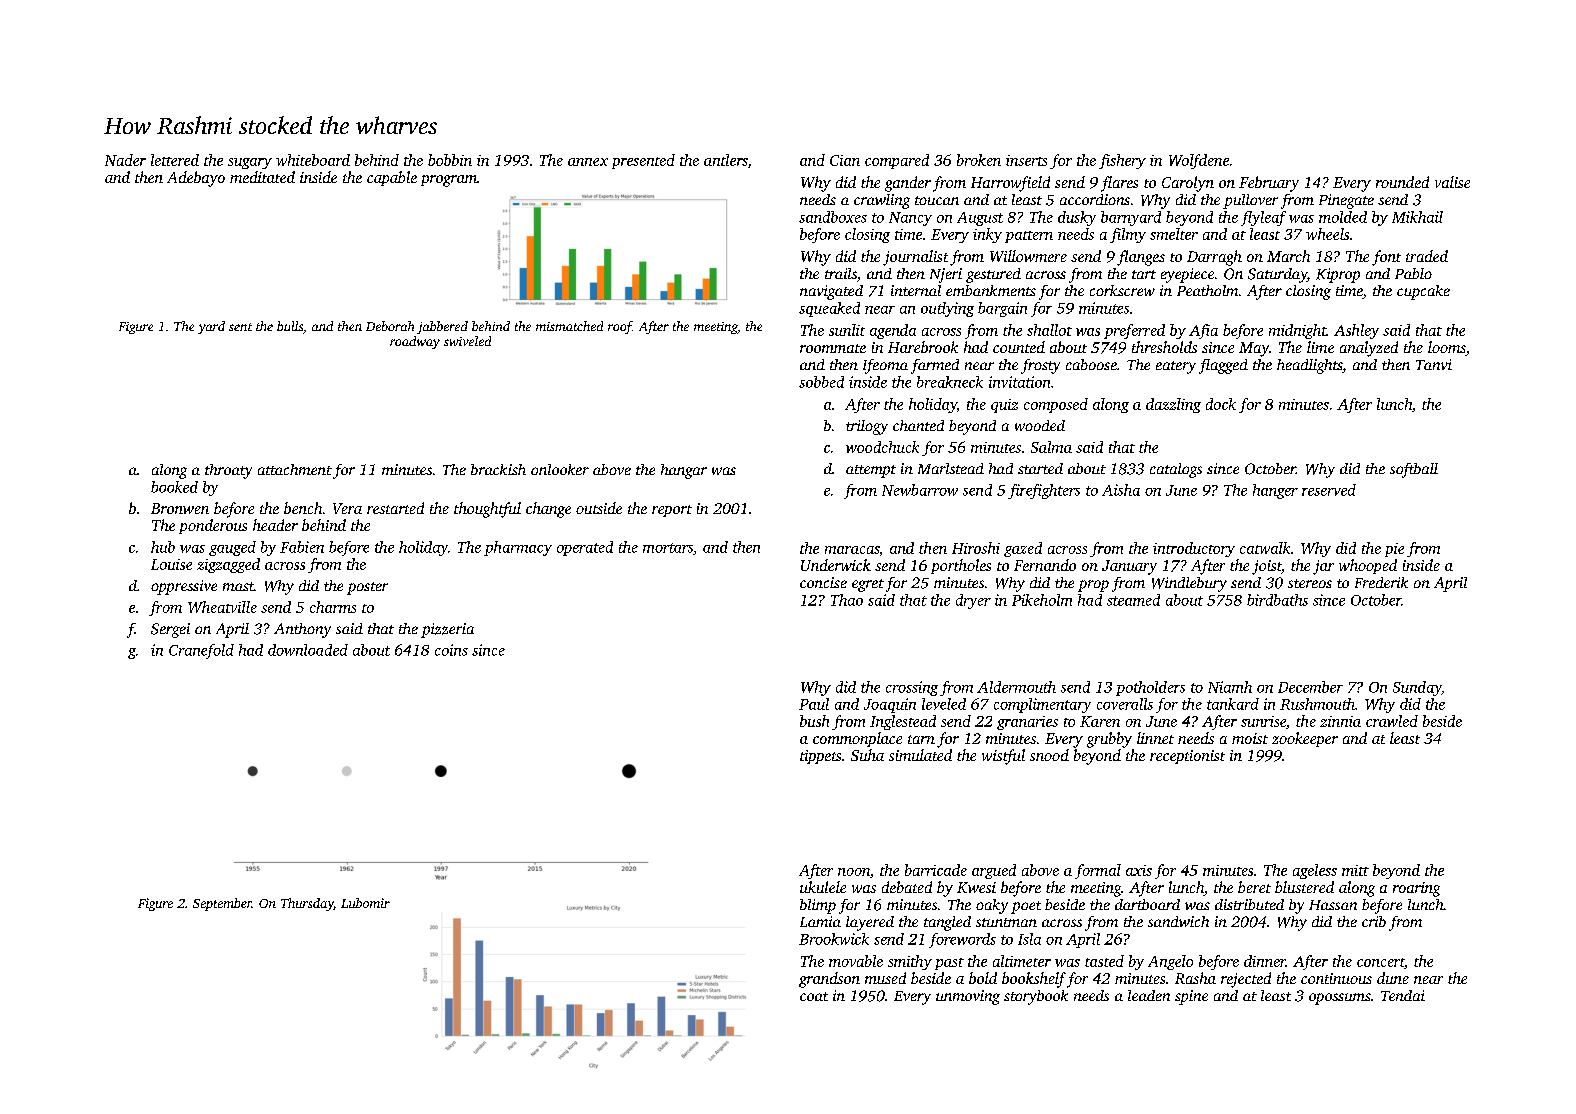 Image resolution: width=1576 pixels, height=1114 pixels. Describe the element at coordinates (1036, 997) in the screenshot. I see `storybook` at that location.
